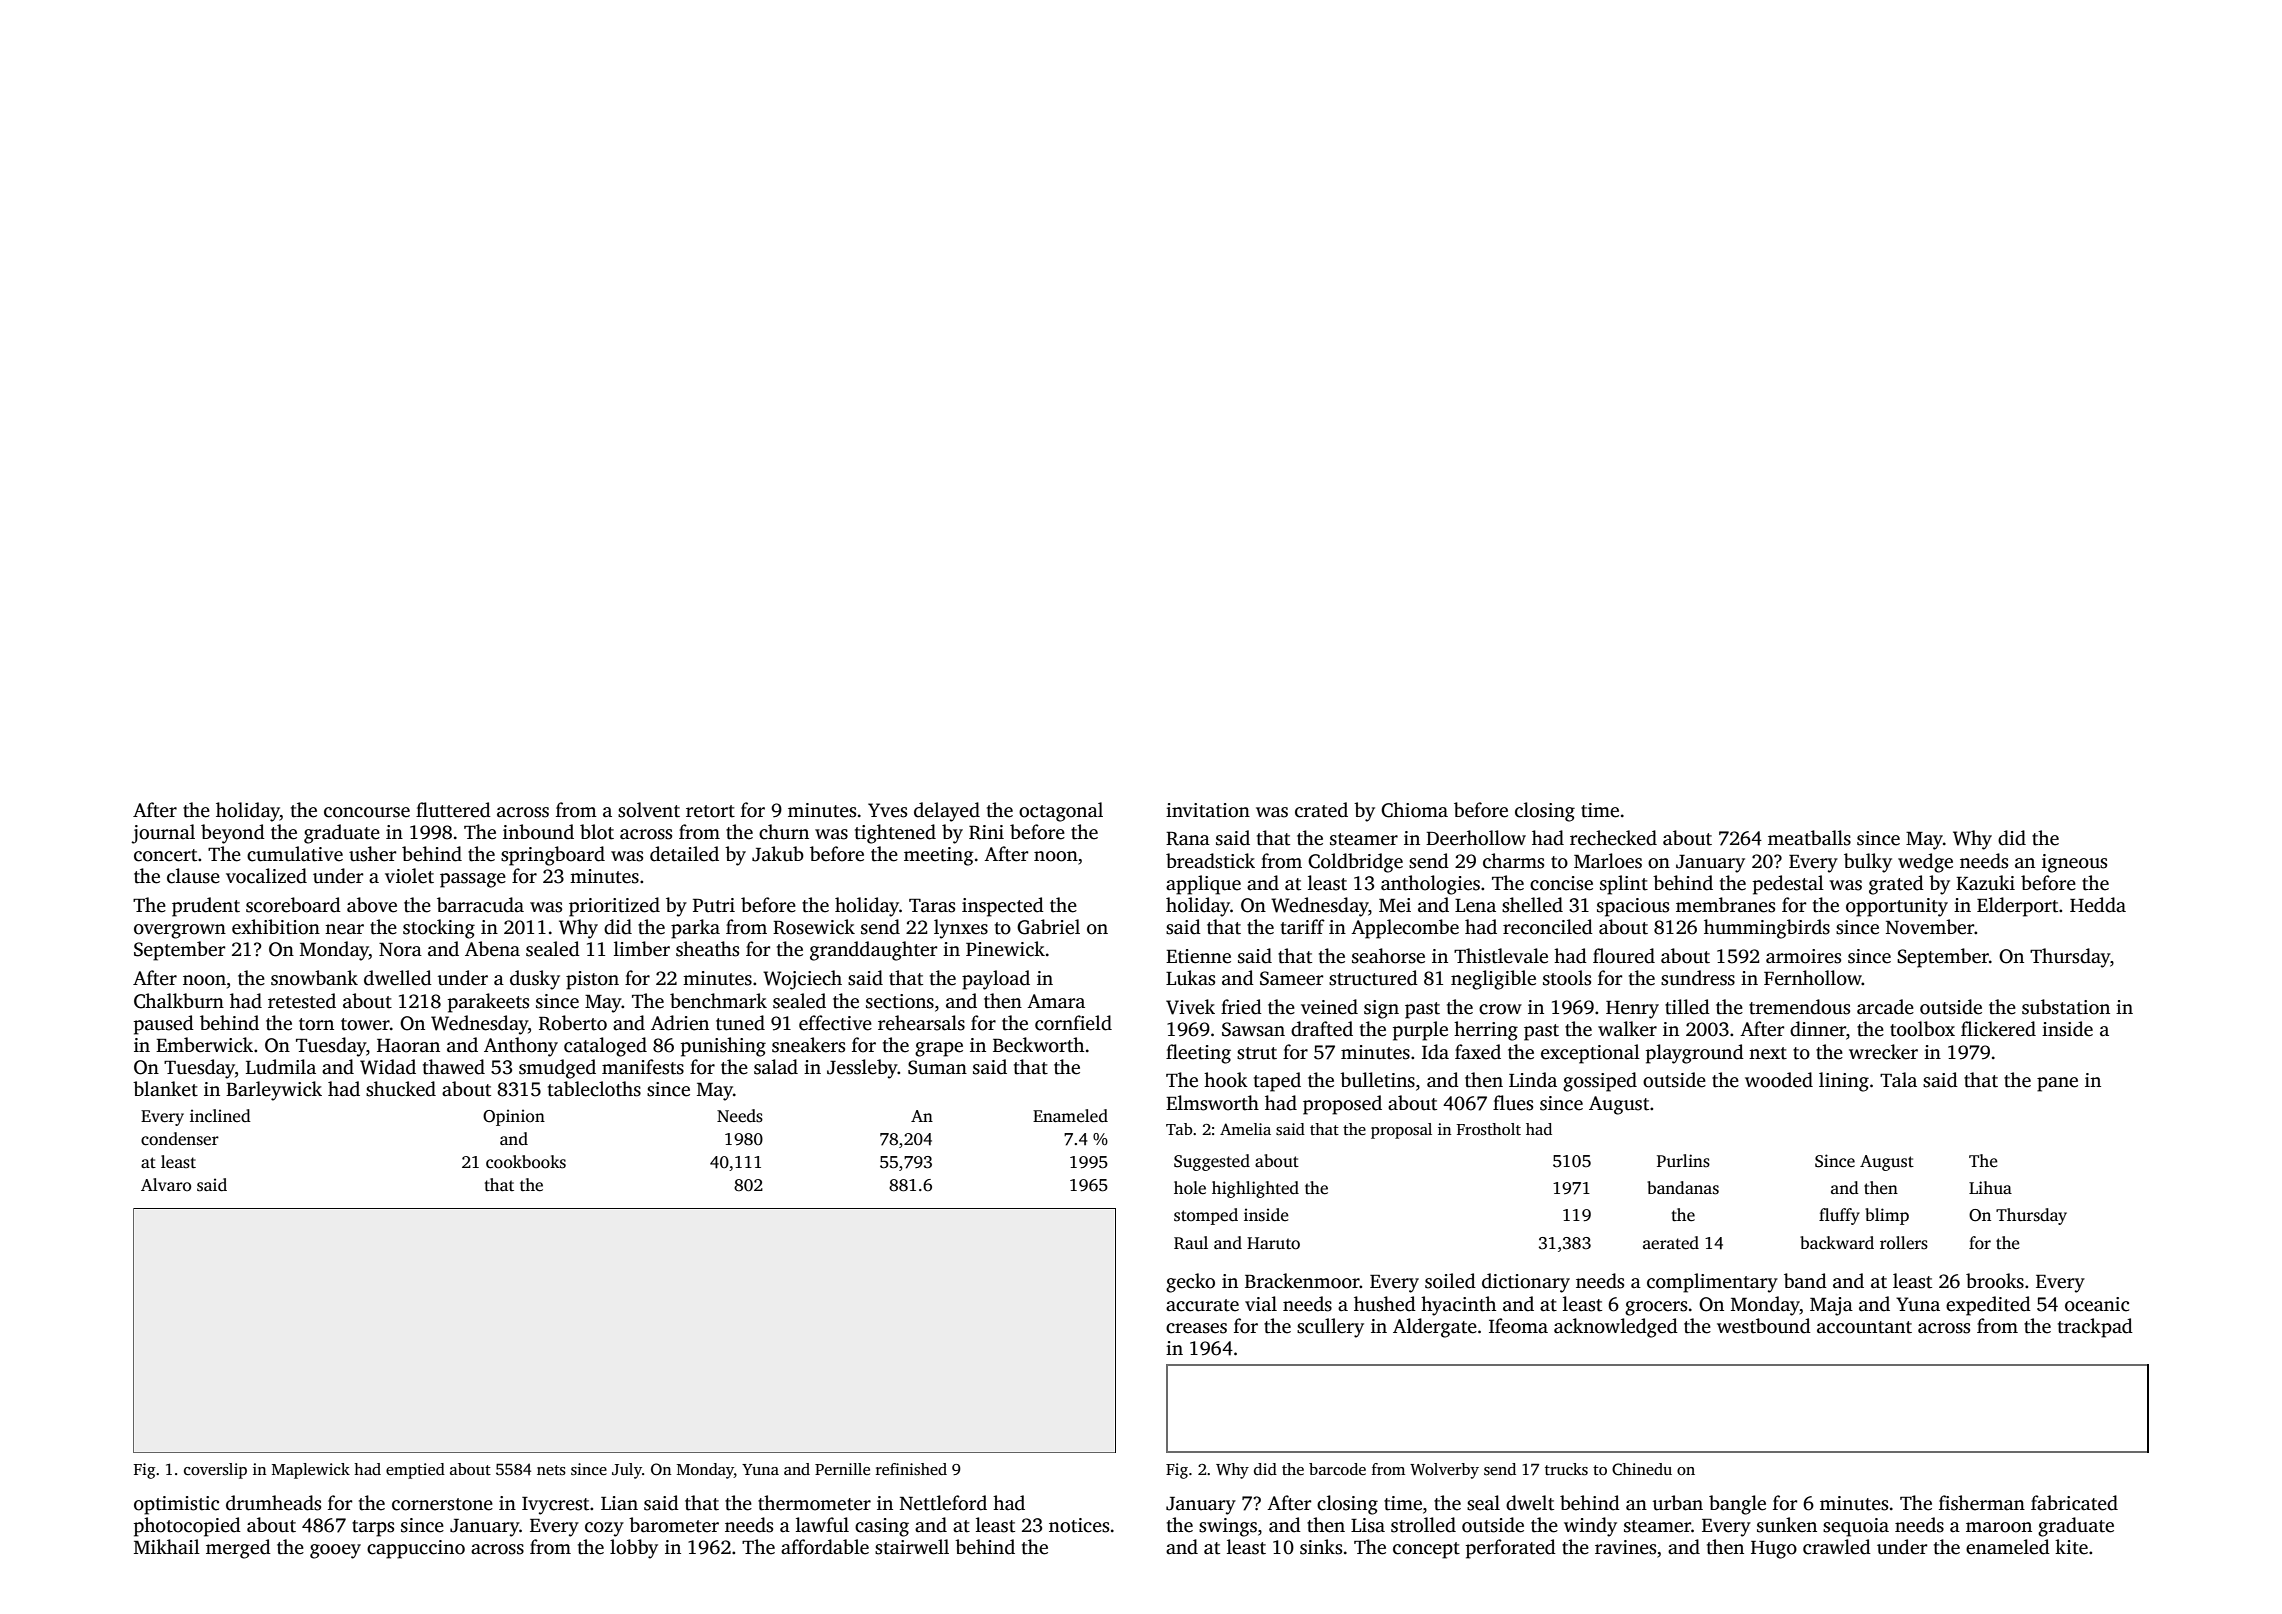  I want to click on opportunity, so click(1897, 907).
